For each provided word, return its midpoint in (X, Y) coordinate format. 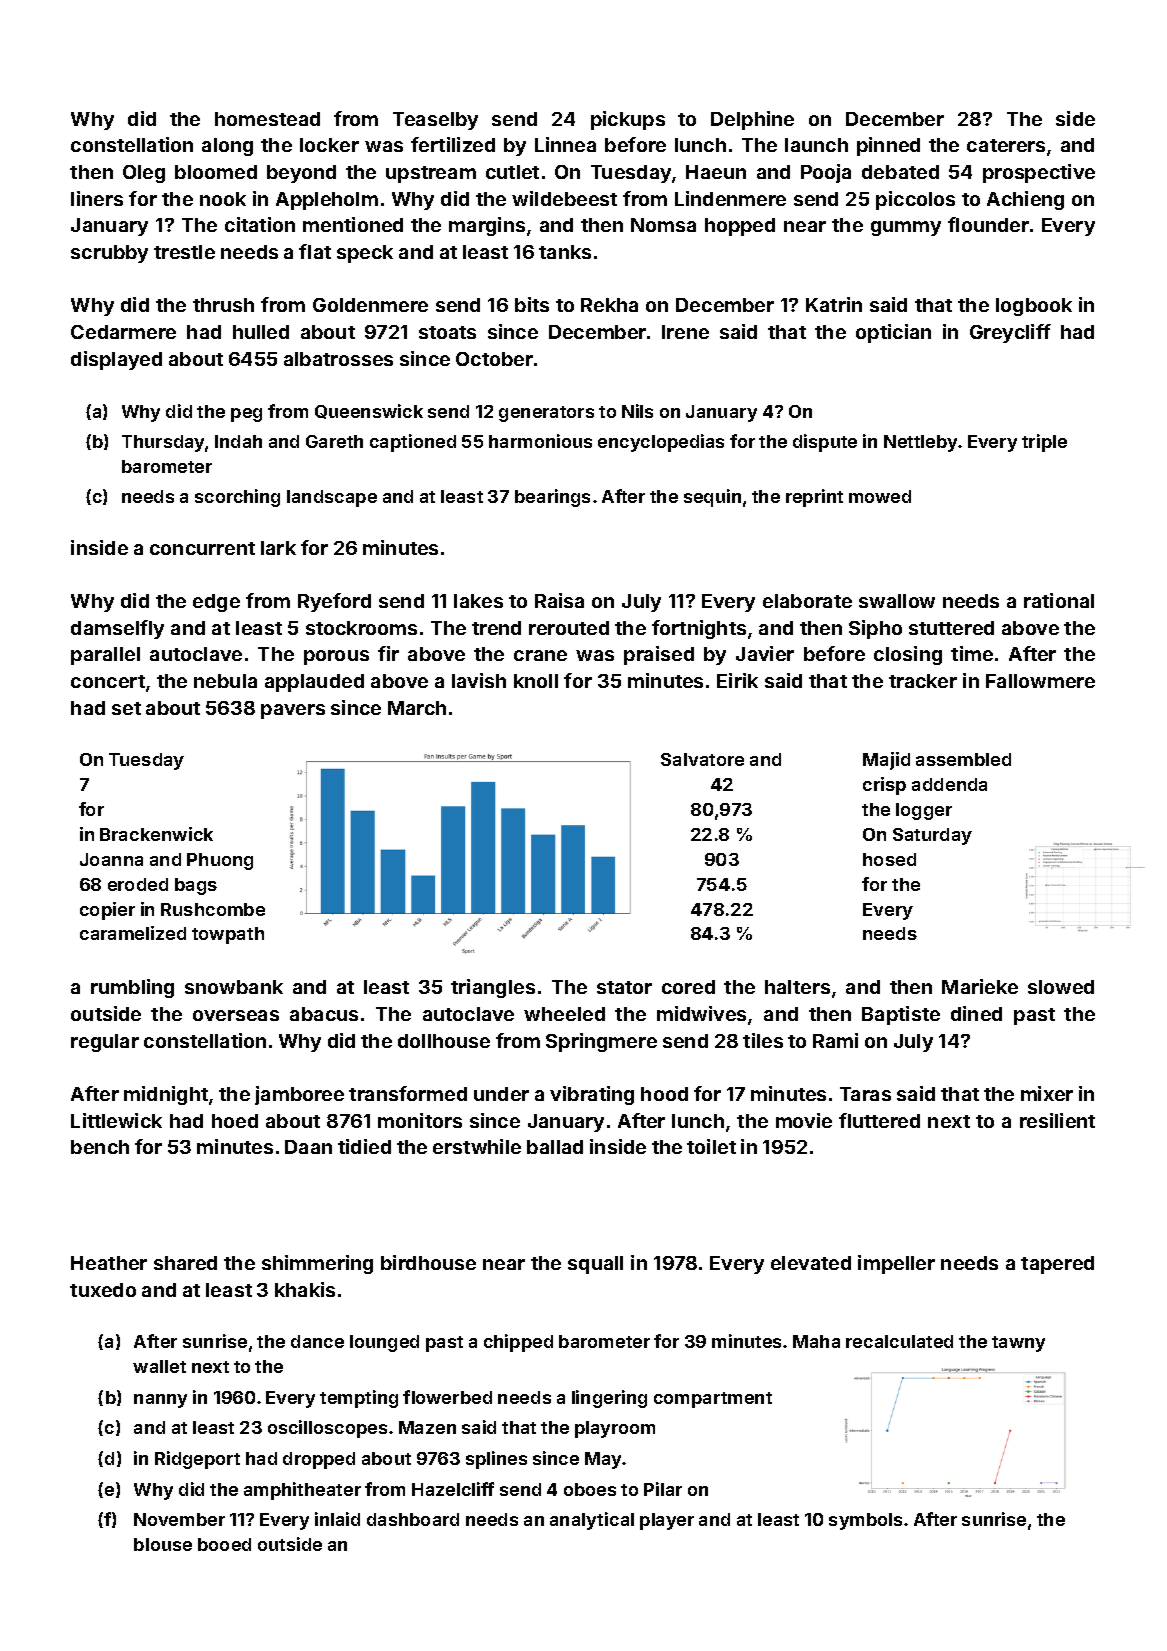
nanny (160, 1401)
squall (595, 1265)
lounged (384, 1343)
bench (100, 1147)
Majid (886, 761)
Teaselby (435, 121)
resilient (1057, 1120)
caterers (1006, 145)
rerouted (569, 628)
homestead (267, 119)
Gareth (334, 441)
